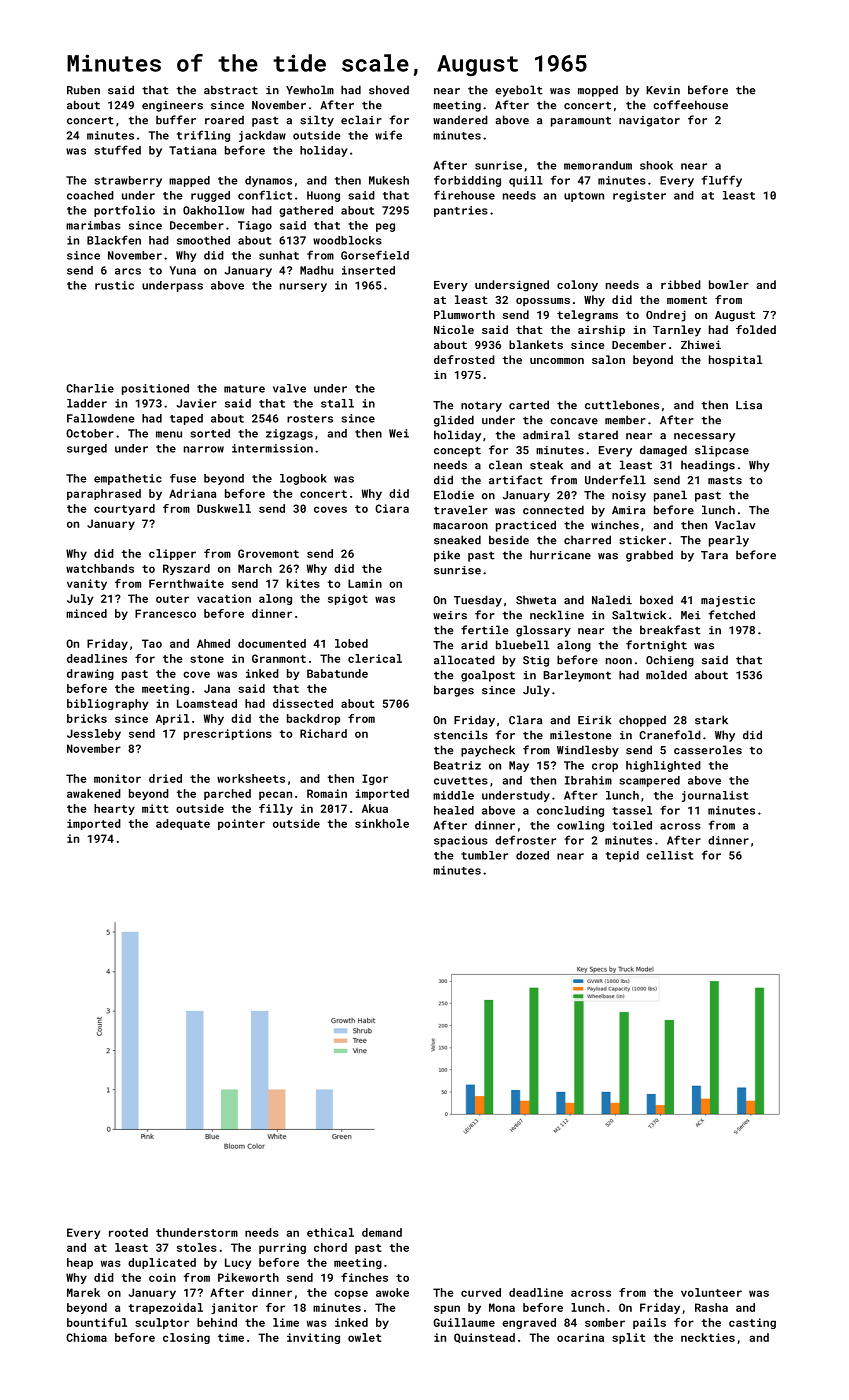 The width and height of the screenshot is (849, 1400). What do you see at coordinates (183, 824) in the screenshot?
I see `adequate` at bounding box center [183, 824].
